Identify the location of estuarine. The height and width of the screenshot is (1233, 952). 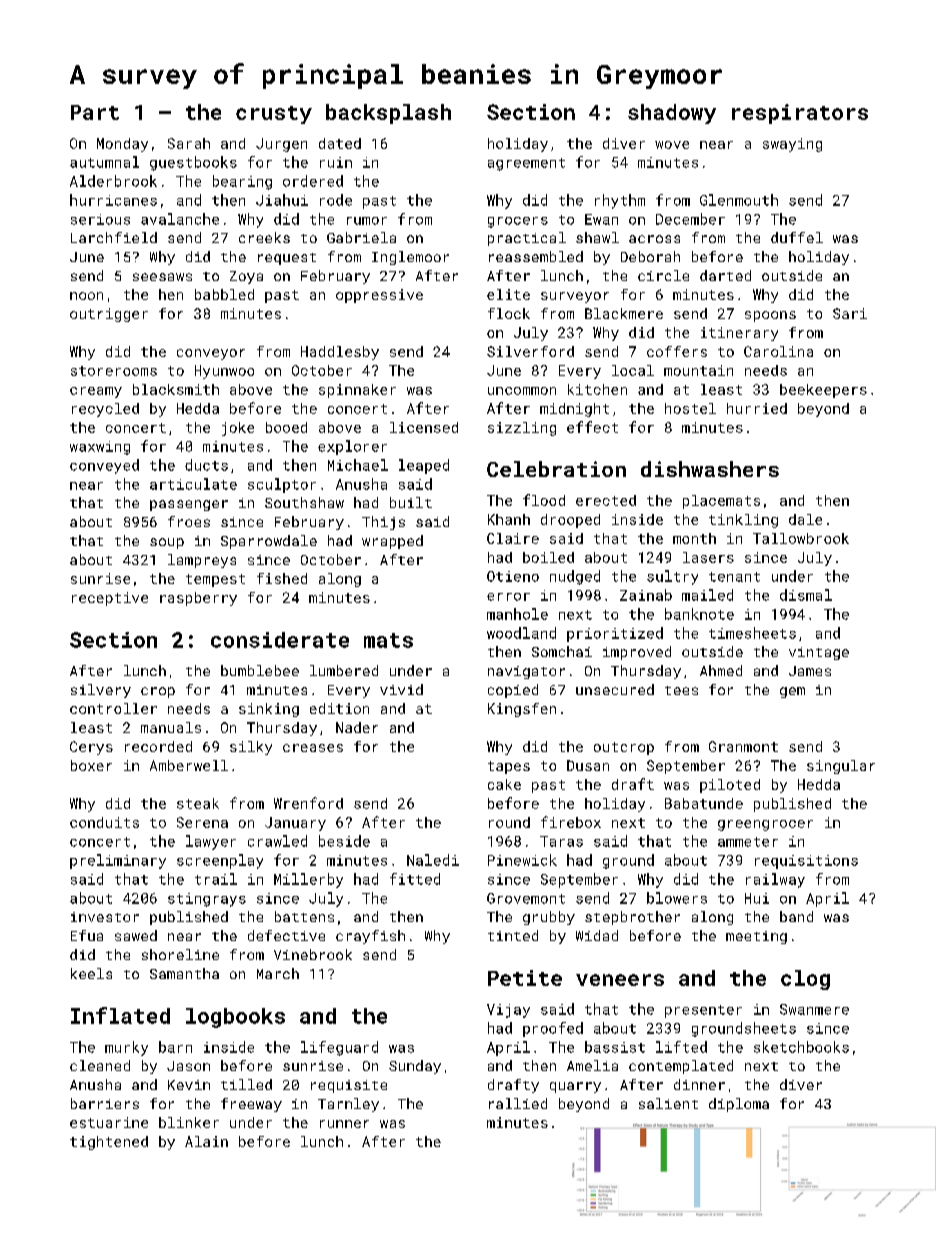
(109, 1122).
